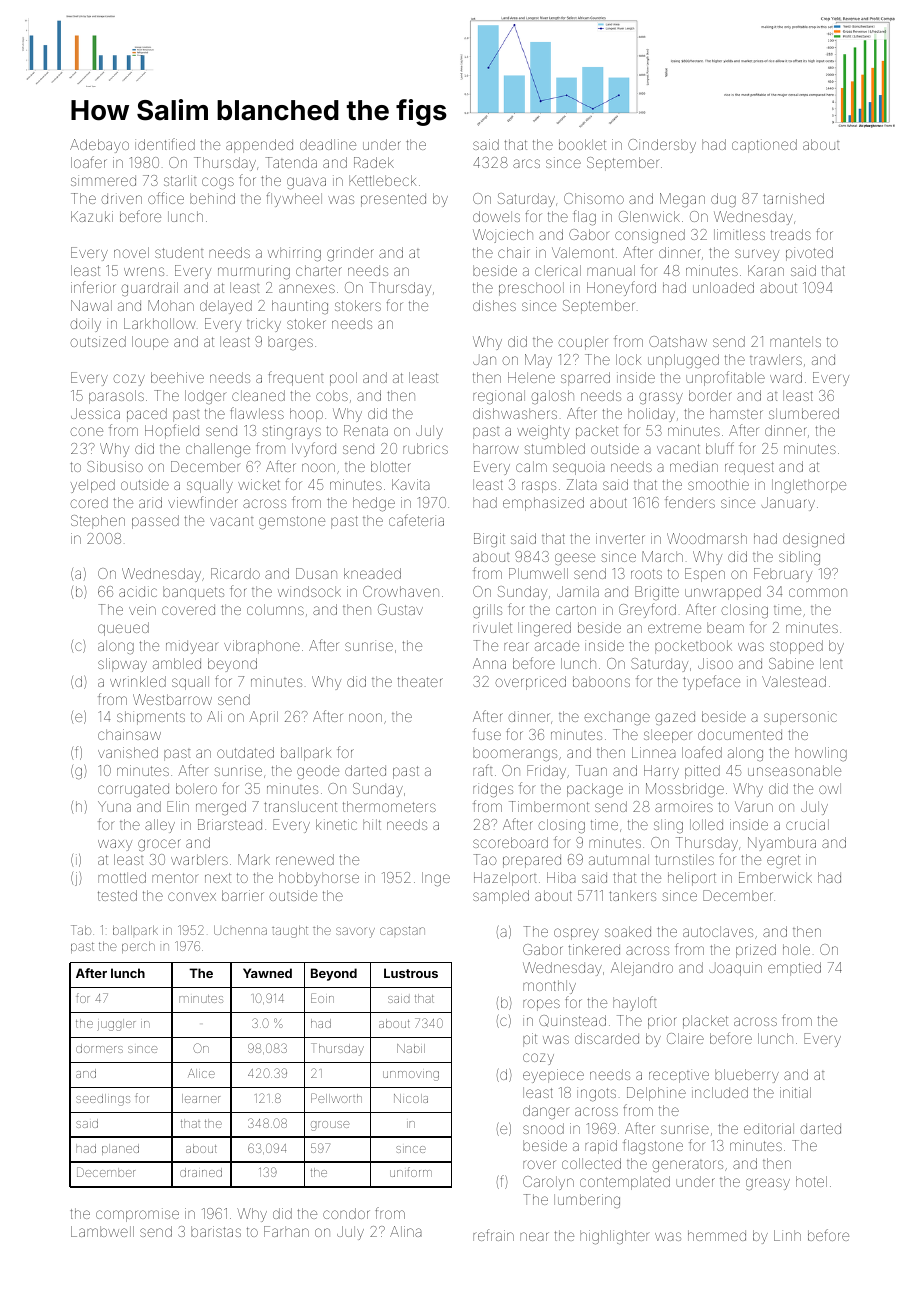 This screenshot has width=924, height=1308. Describe the element at coordinates (705, 1022) in the screenshot. I see `placket` at that location.
